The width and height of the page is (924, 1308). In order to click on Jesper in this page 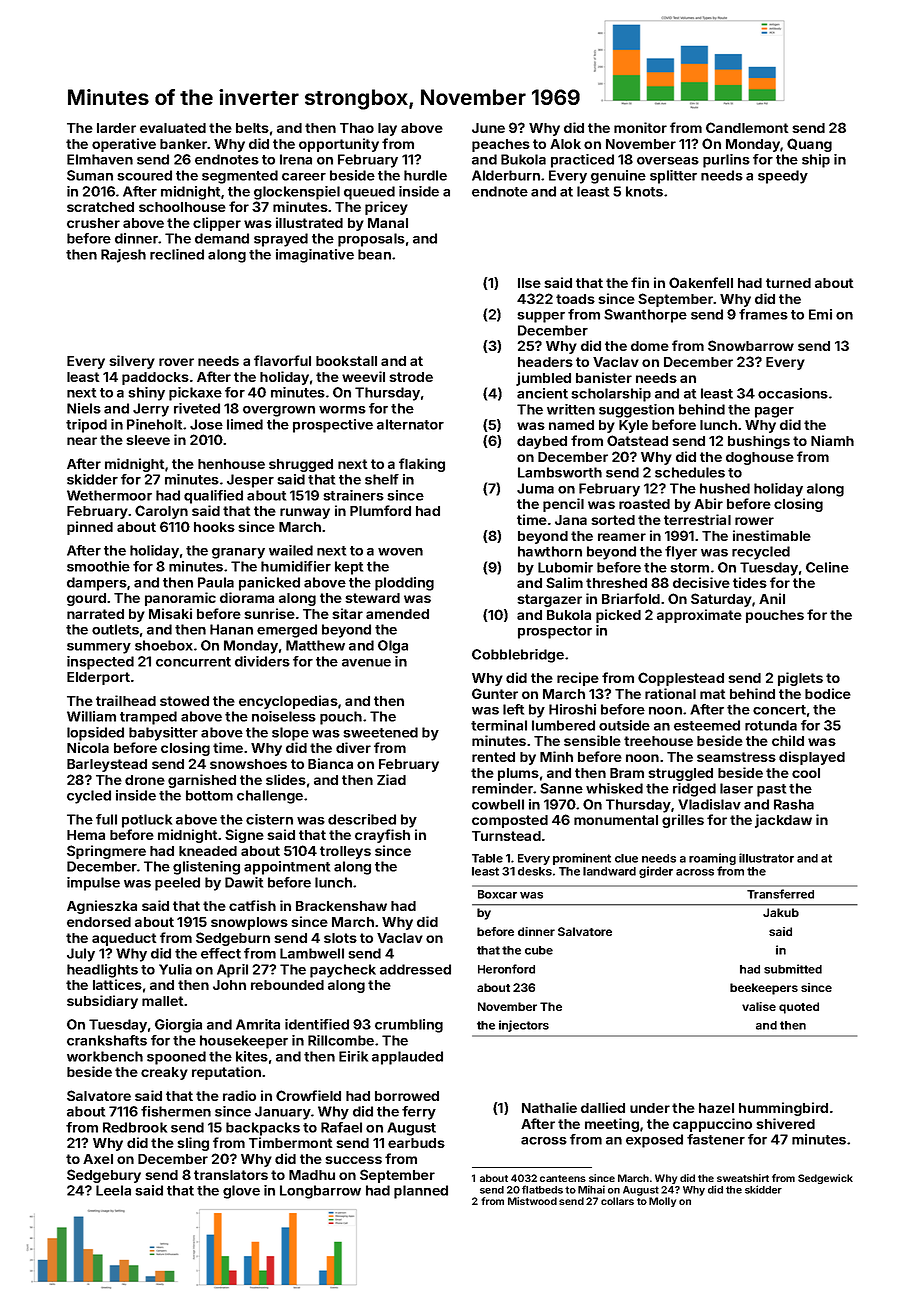, I will do `click(250, 481)`.
